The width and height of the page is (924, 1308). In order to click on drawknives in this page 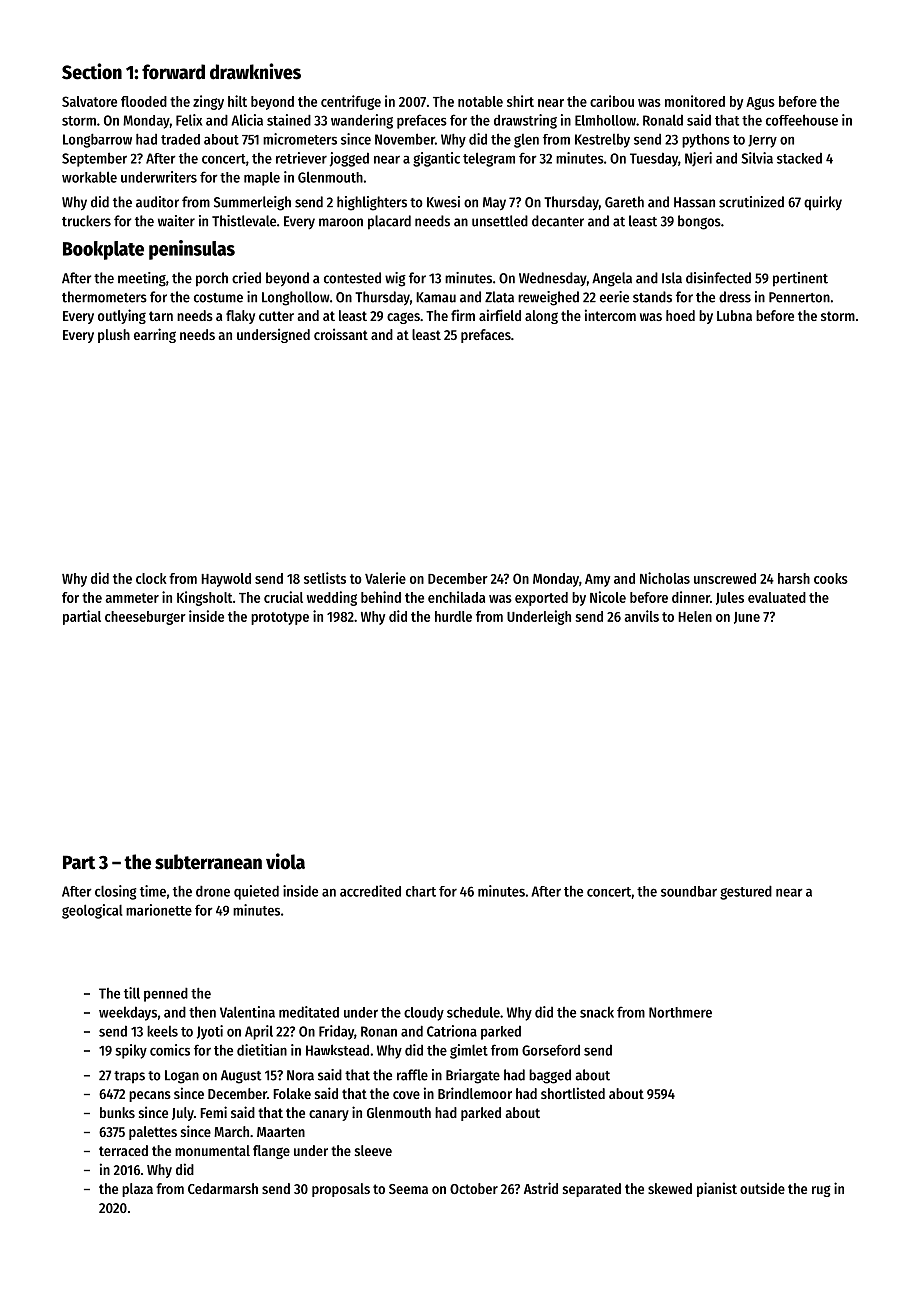, I will do `click(255, 71)`.
